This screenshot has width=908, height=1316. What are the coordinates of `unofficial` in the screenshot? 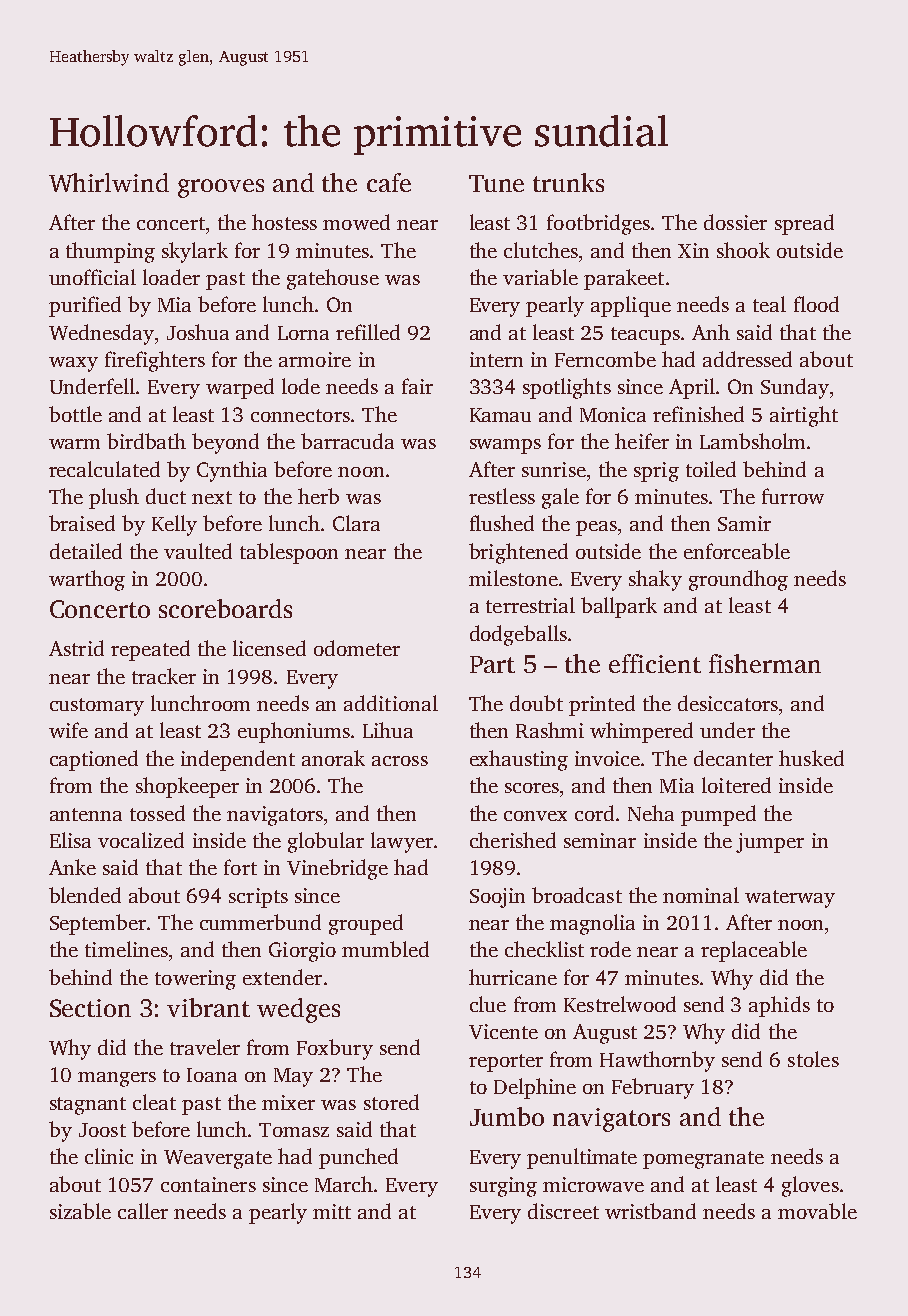 It's located at (92, 277).
